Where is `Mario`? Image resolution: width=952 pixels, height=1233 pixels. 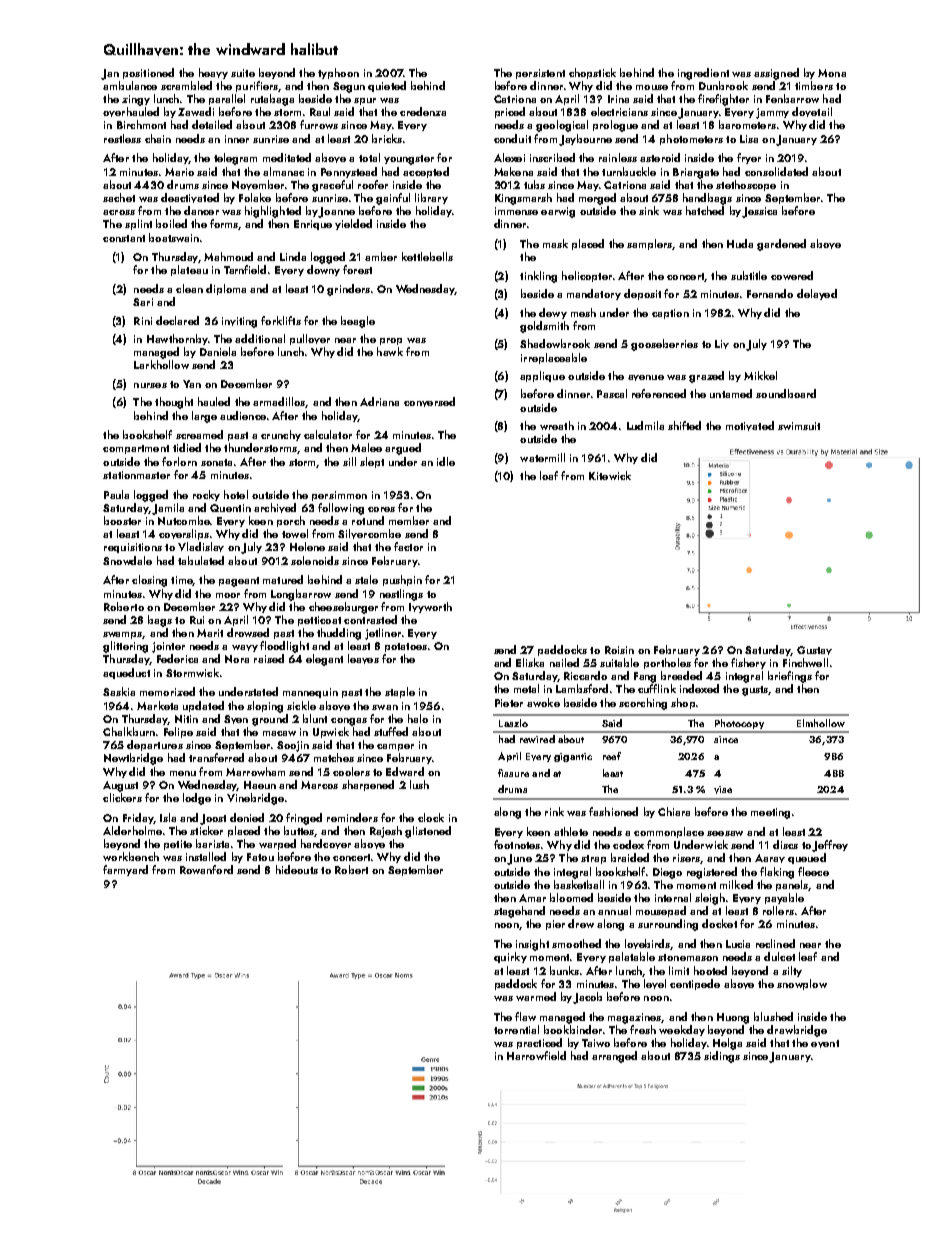
Mario is located at coordinates (179, 172).
